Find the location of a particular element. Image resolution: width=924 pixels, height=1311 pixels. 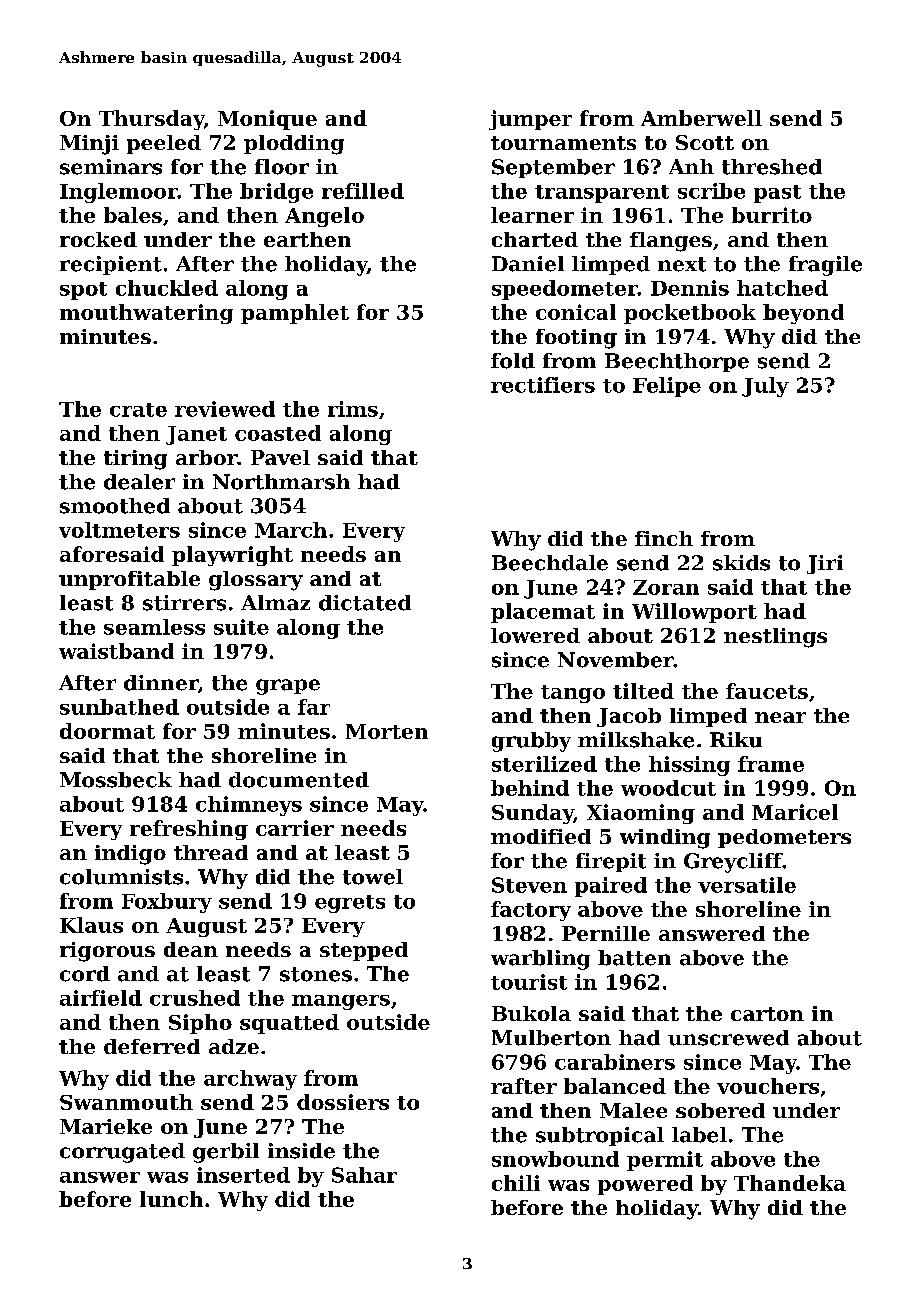

behind is located at coordinates (530, 788).
